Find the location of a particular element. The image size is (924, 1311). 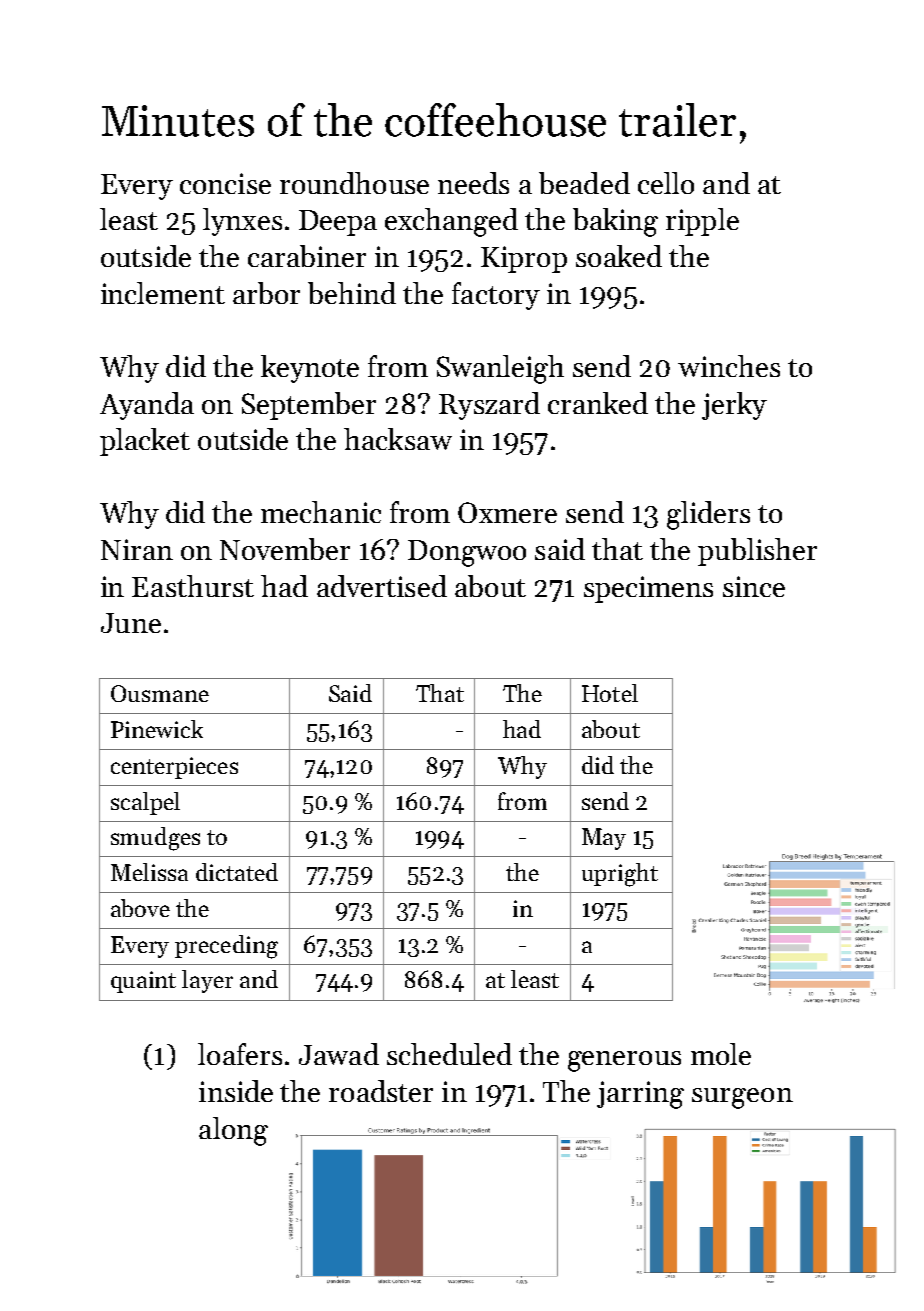

along is located at coordinates (233, 1131).
